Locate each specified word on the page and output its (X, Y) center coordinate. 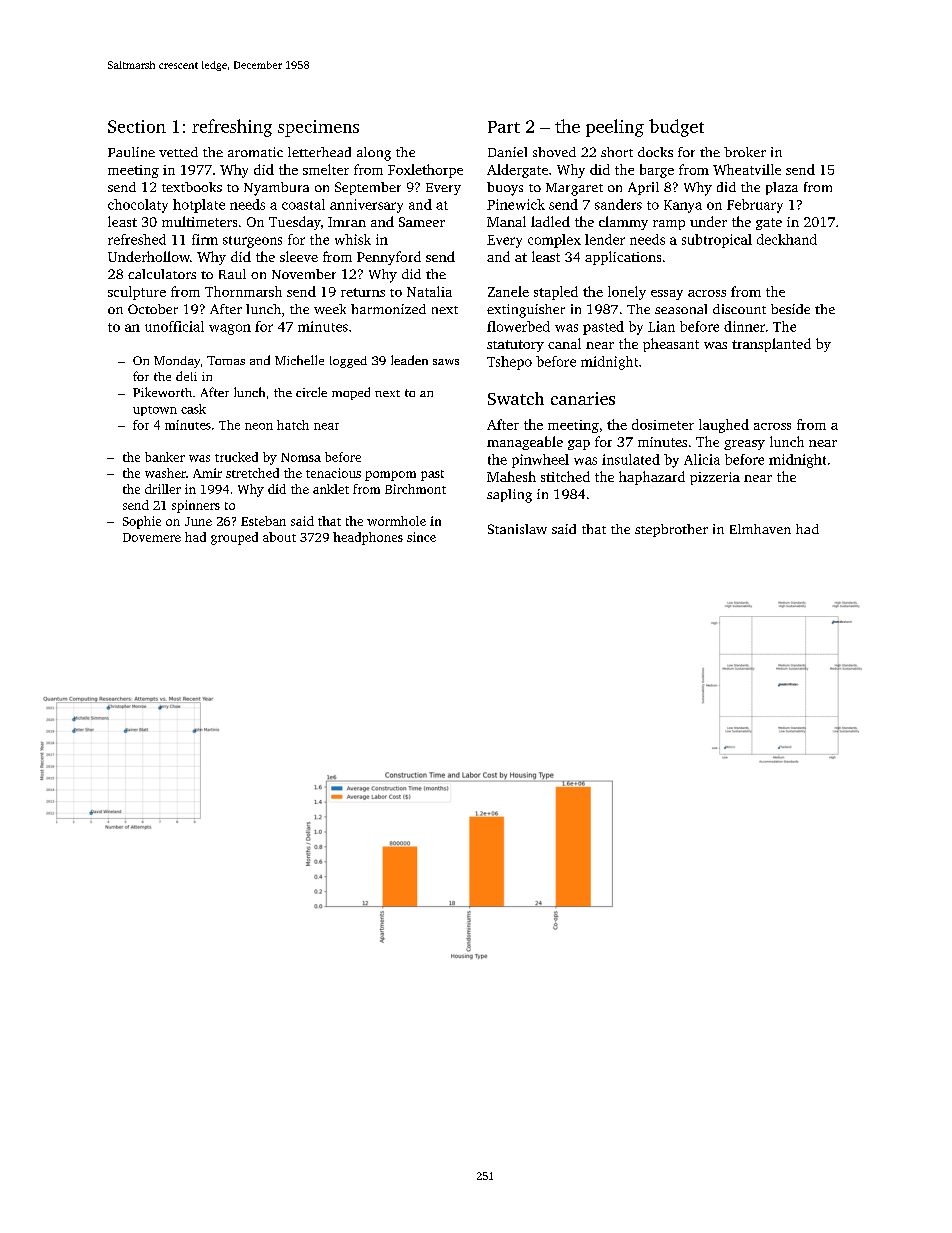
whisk (353, 239)
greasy (744, 445)
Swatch (516, 398)
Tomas (226, 360)
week (330, 309)
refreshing (232, 128)
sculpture (137, 293)
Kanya (683, 206)
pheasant (671, 345)
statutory (515, 346)
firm (205, 239)
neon (259, 426)
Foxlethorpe (425, 171)
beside (790, 309)
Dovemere (152, 537)
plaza (782, 188)
